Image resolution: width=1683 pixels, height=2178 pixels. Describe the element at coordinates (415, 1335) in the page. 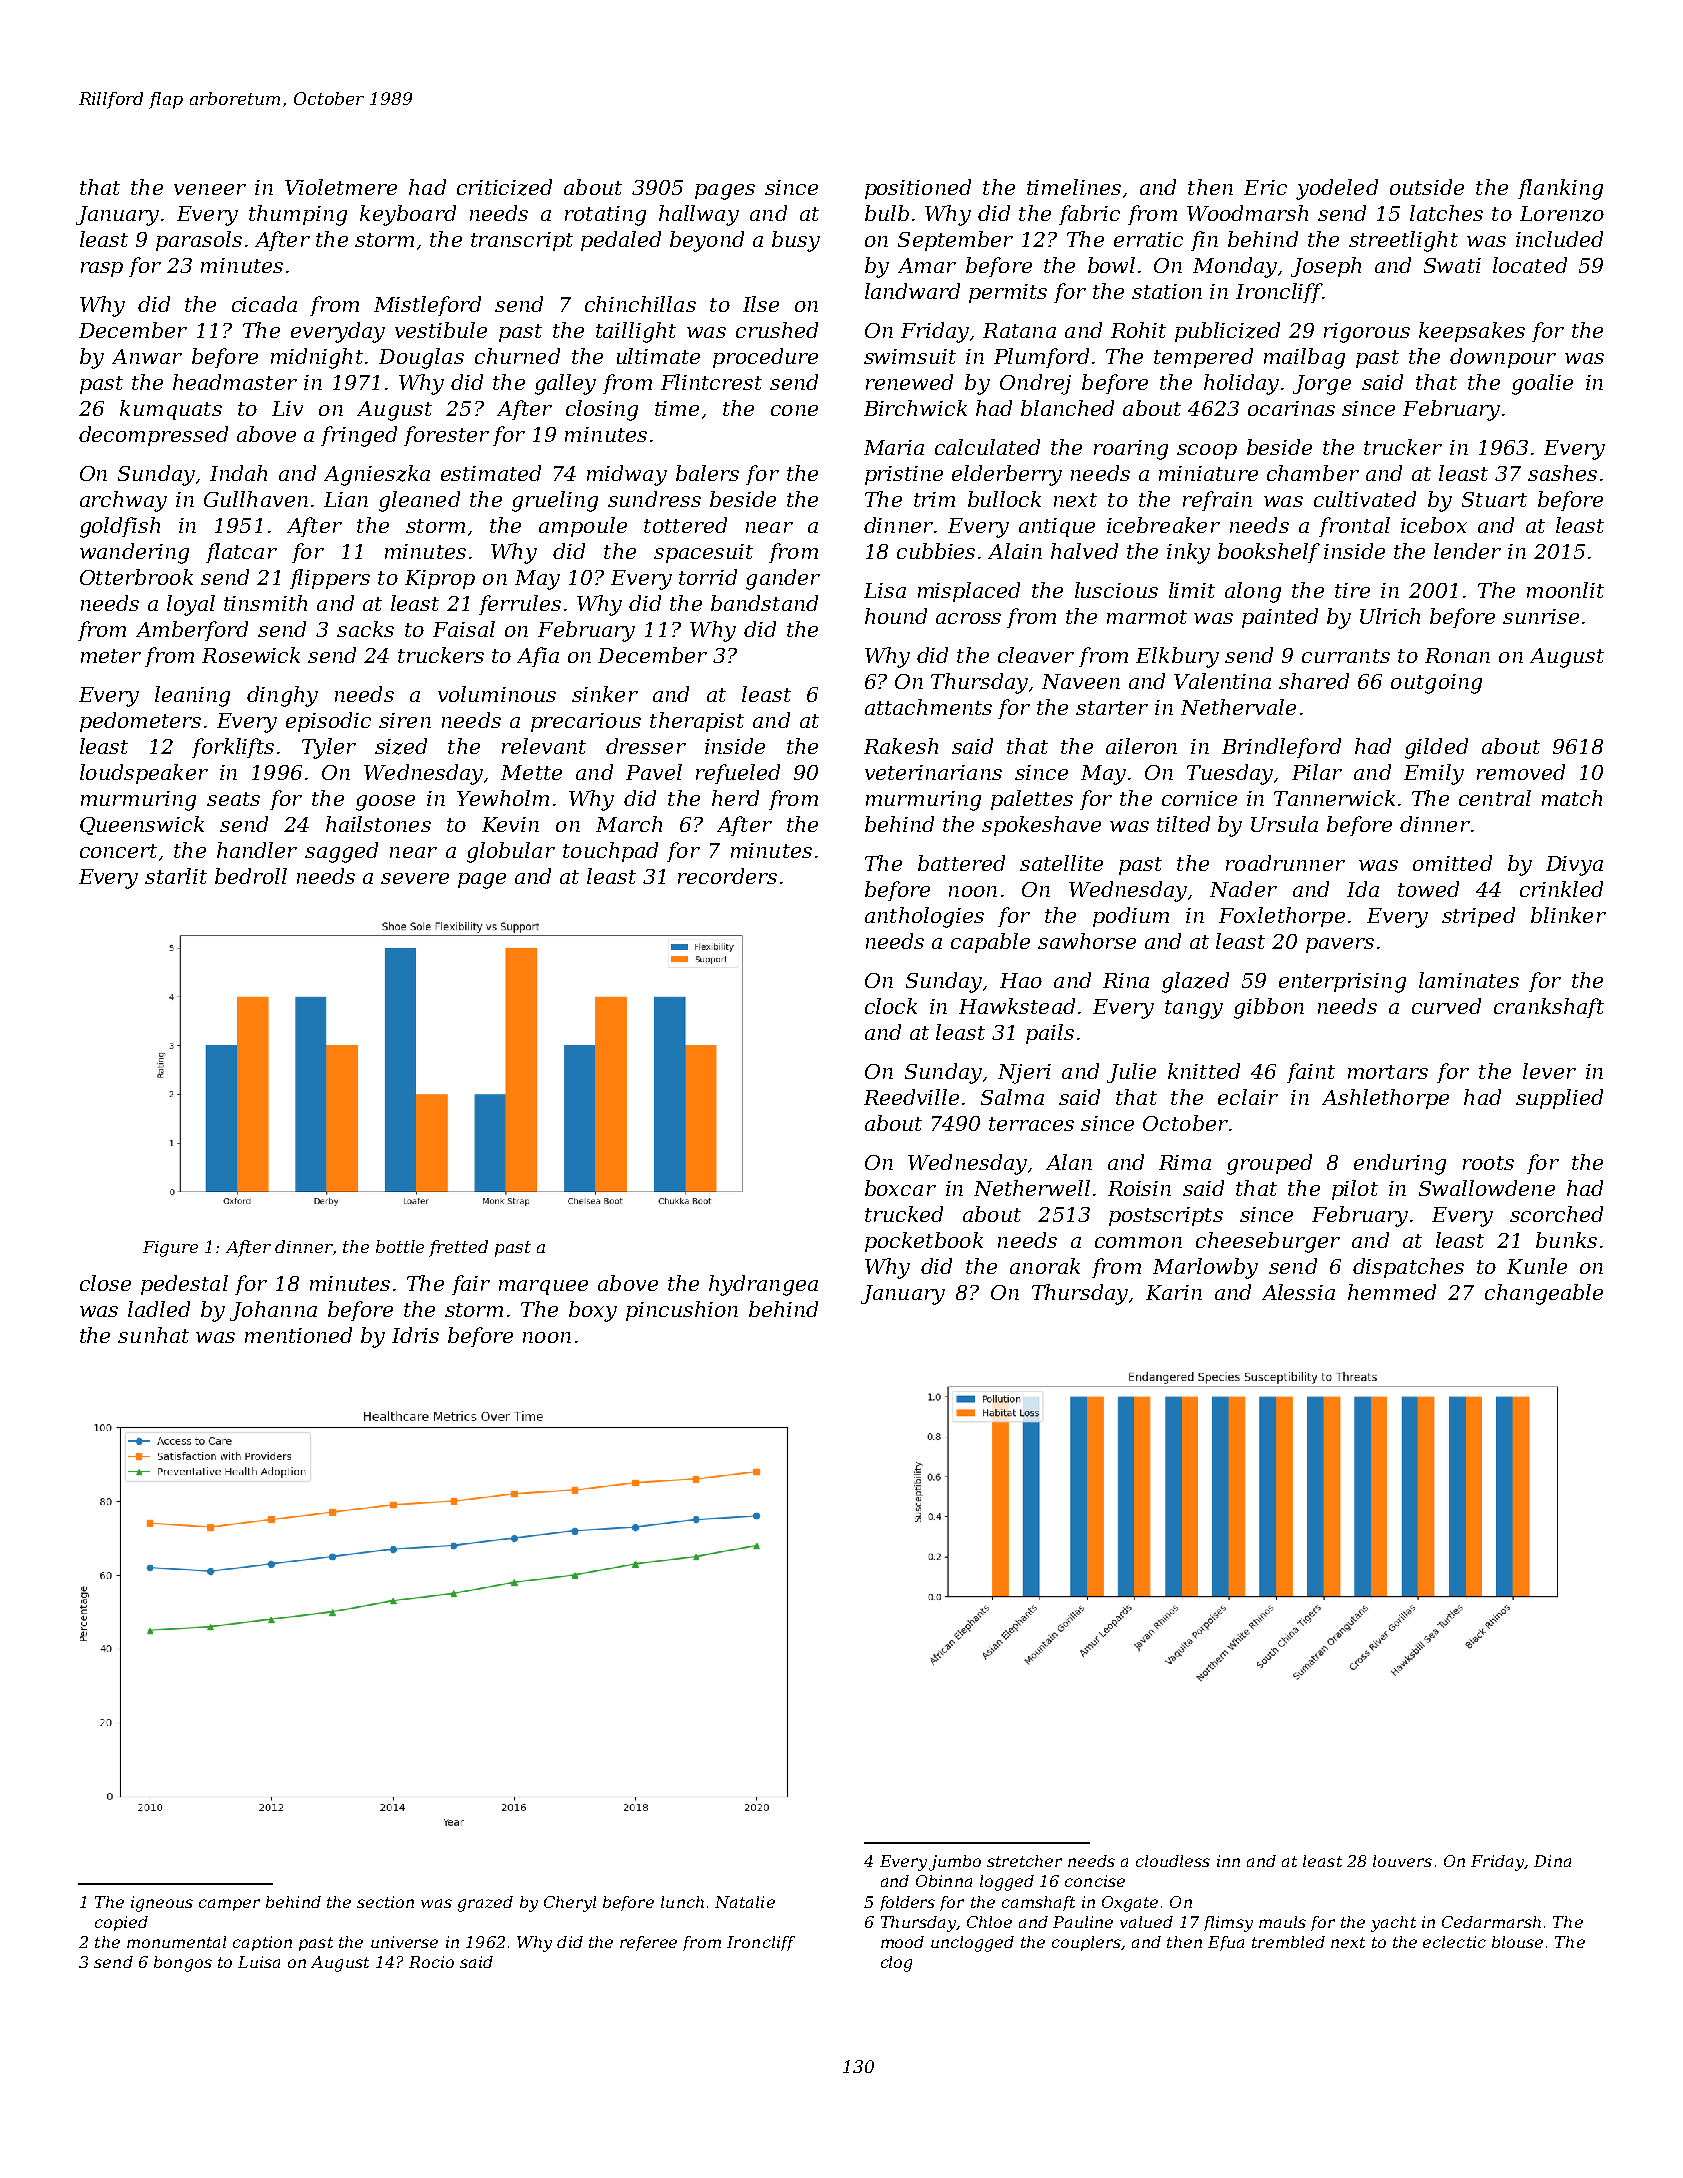

I see `Idris` at that location.
